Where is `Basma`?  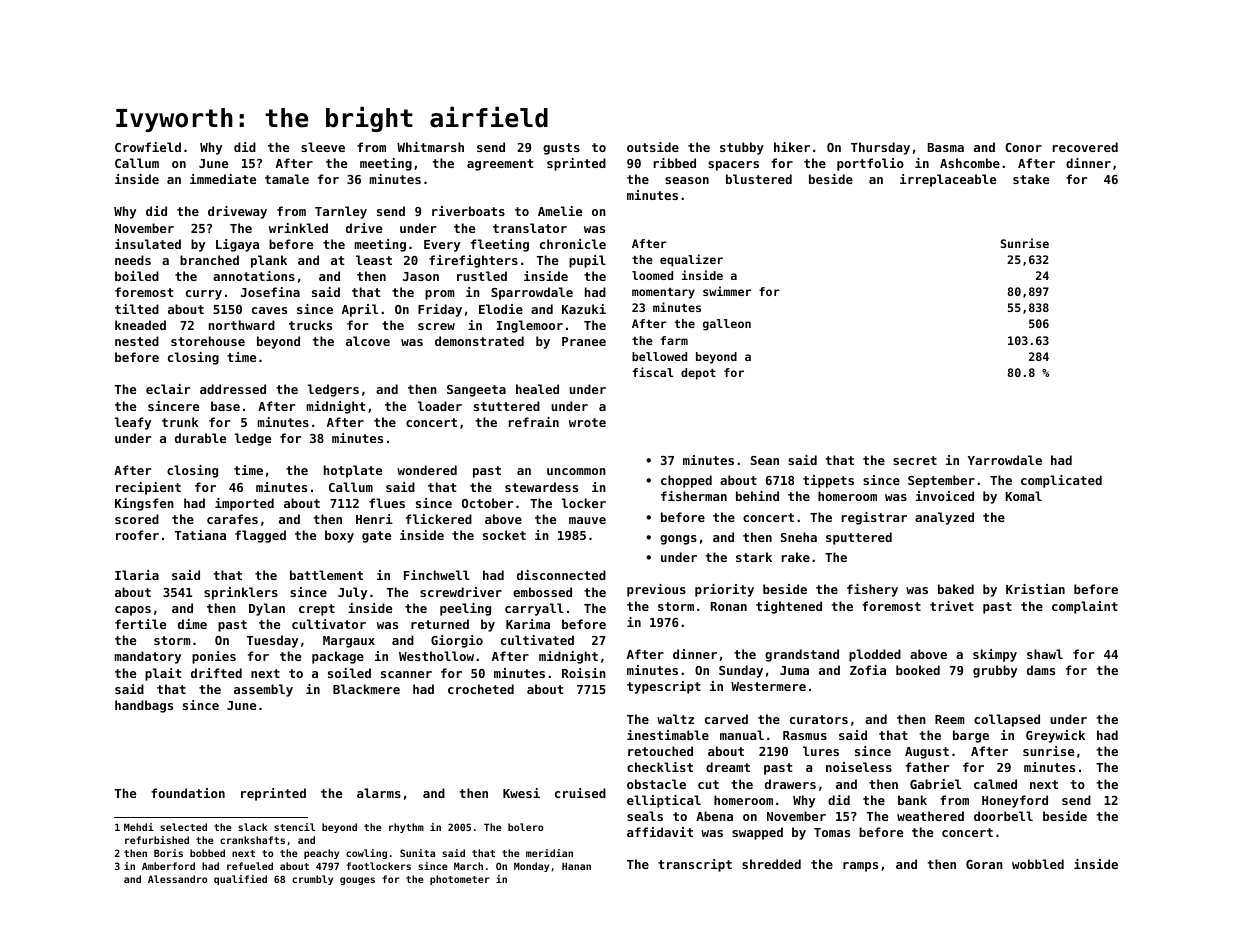
Basma is located at coordinates (946, 147).
